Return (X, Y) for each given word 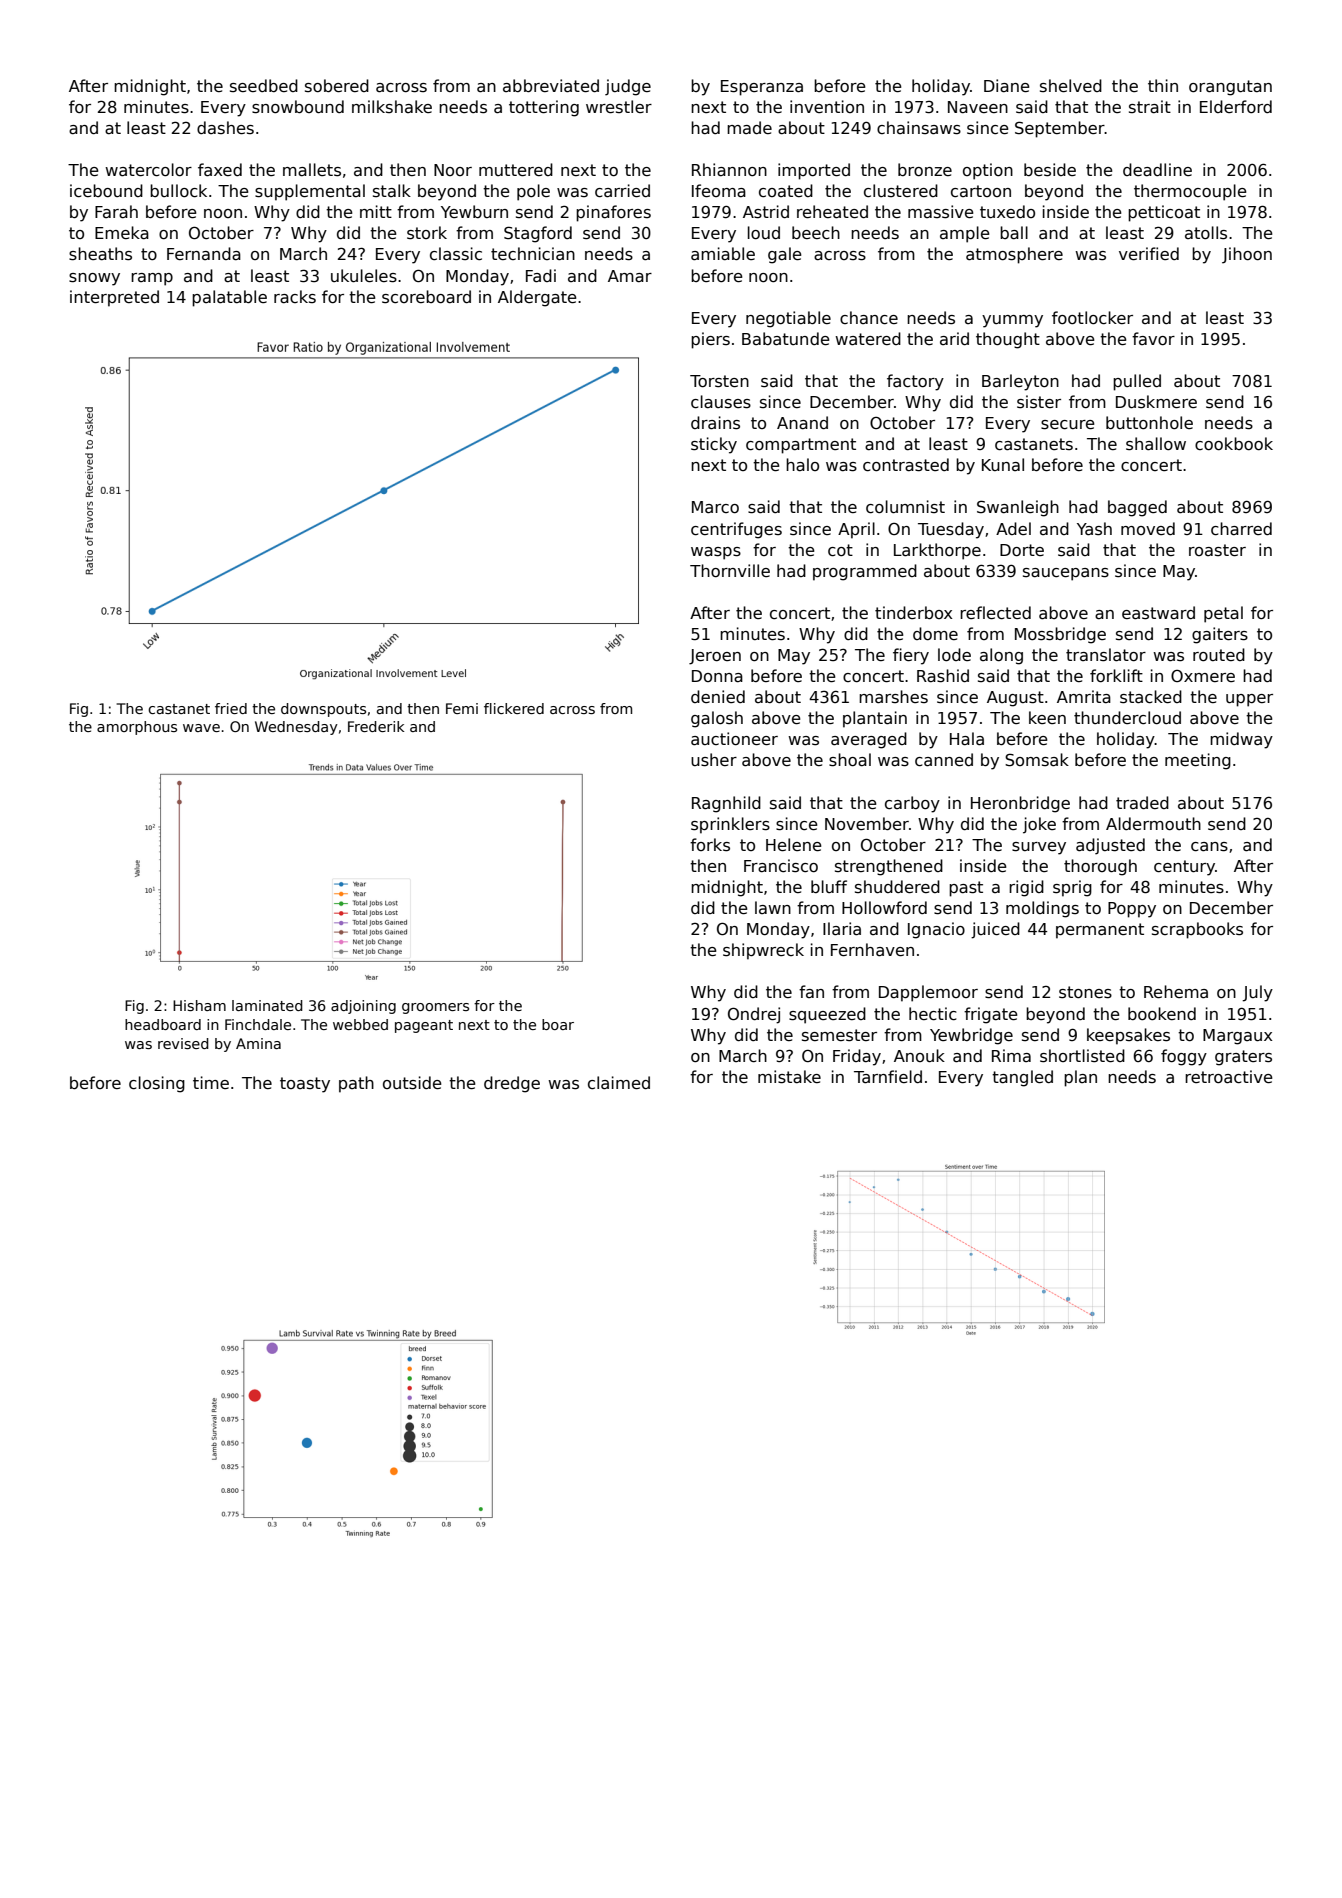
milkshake (392, 106)
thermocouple (1190, 192)
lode (954, 654)
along (1001, 656)
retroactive (1229, 1077)
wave (201, 728)
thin (1163, 85)
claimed (619, 1083)
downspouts (323, 710)
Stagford (538, 234)
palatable (229, 298)
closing (157, 1084)
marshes (893, 697)
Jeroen (715, 657)
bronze (925, 169)
